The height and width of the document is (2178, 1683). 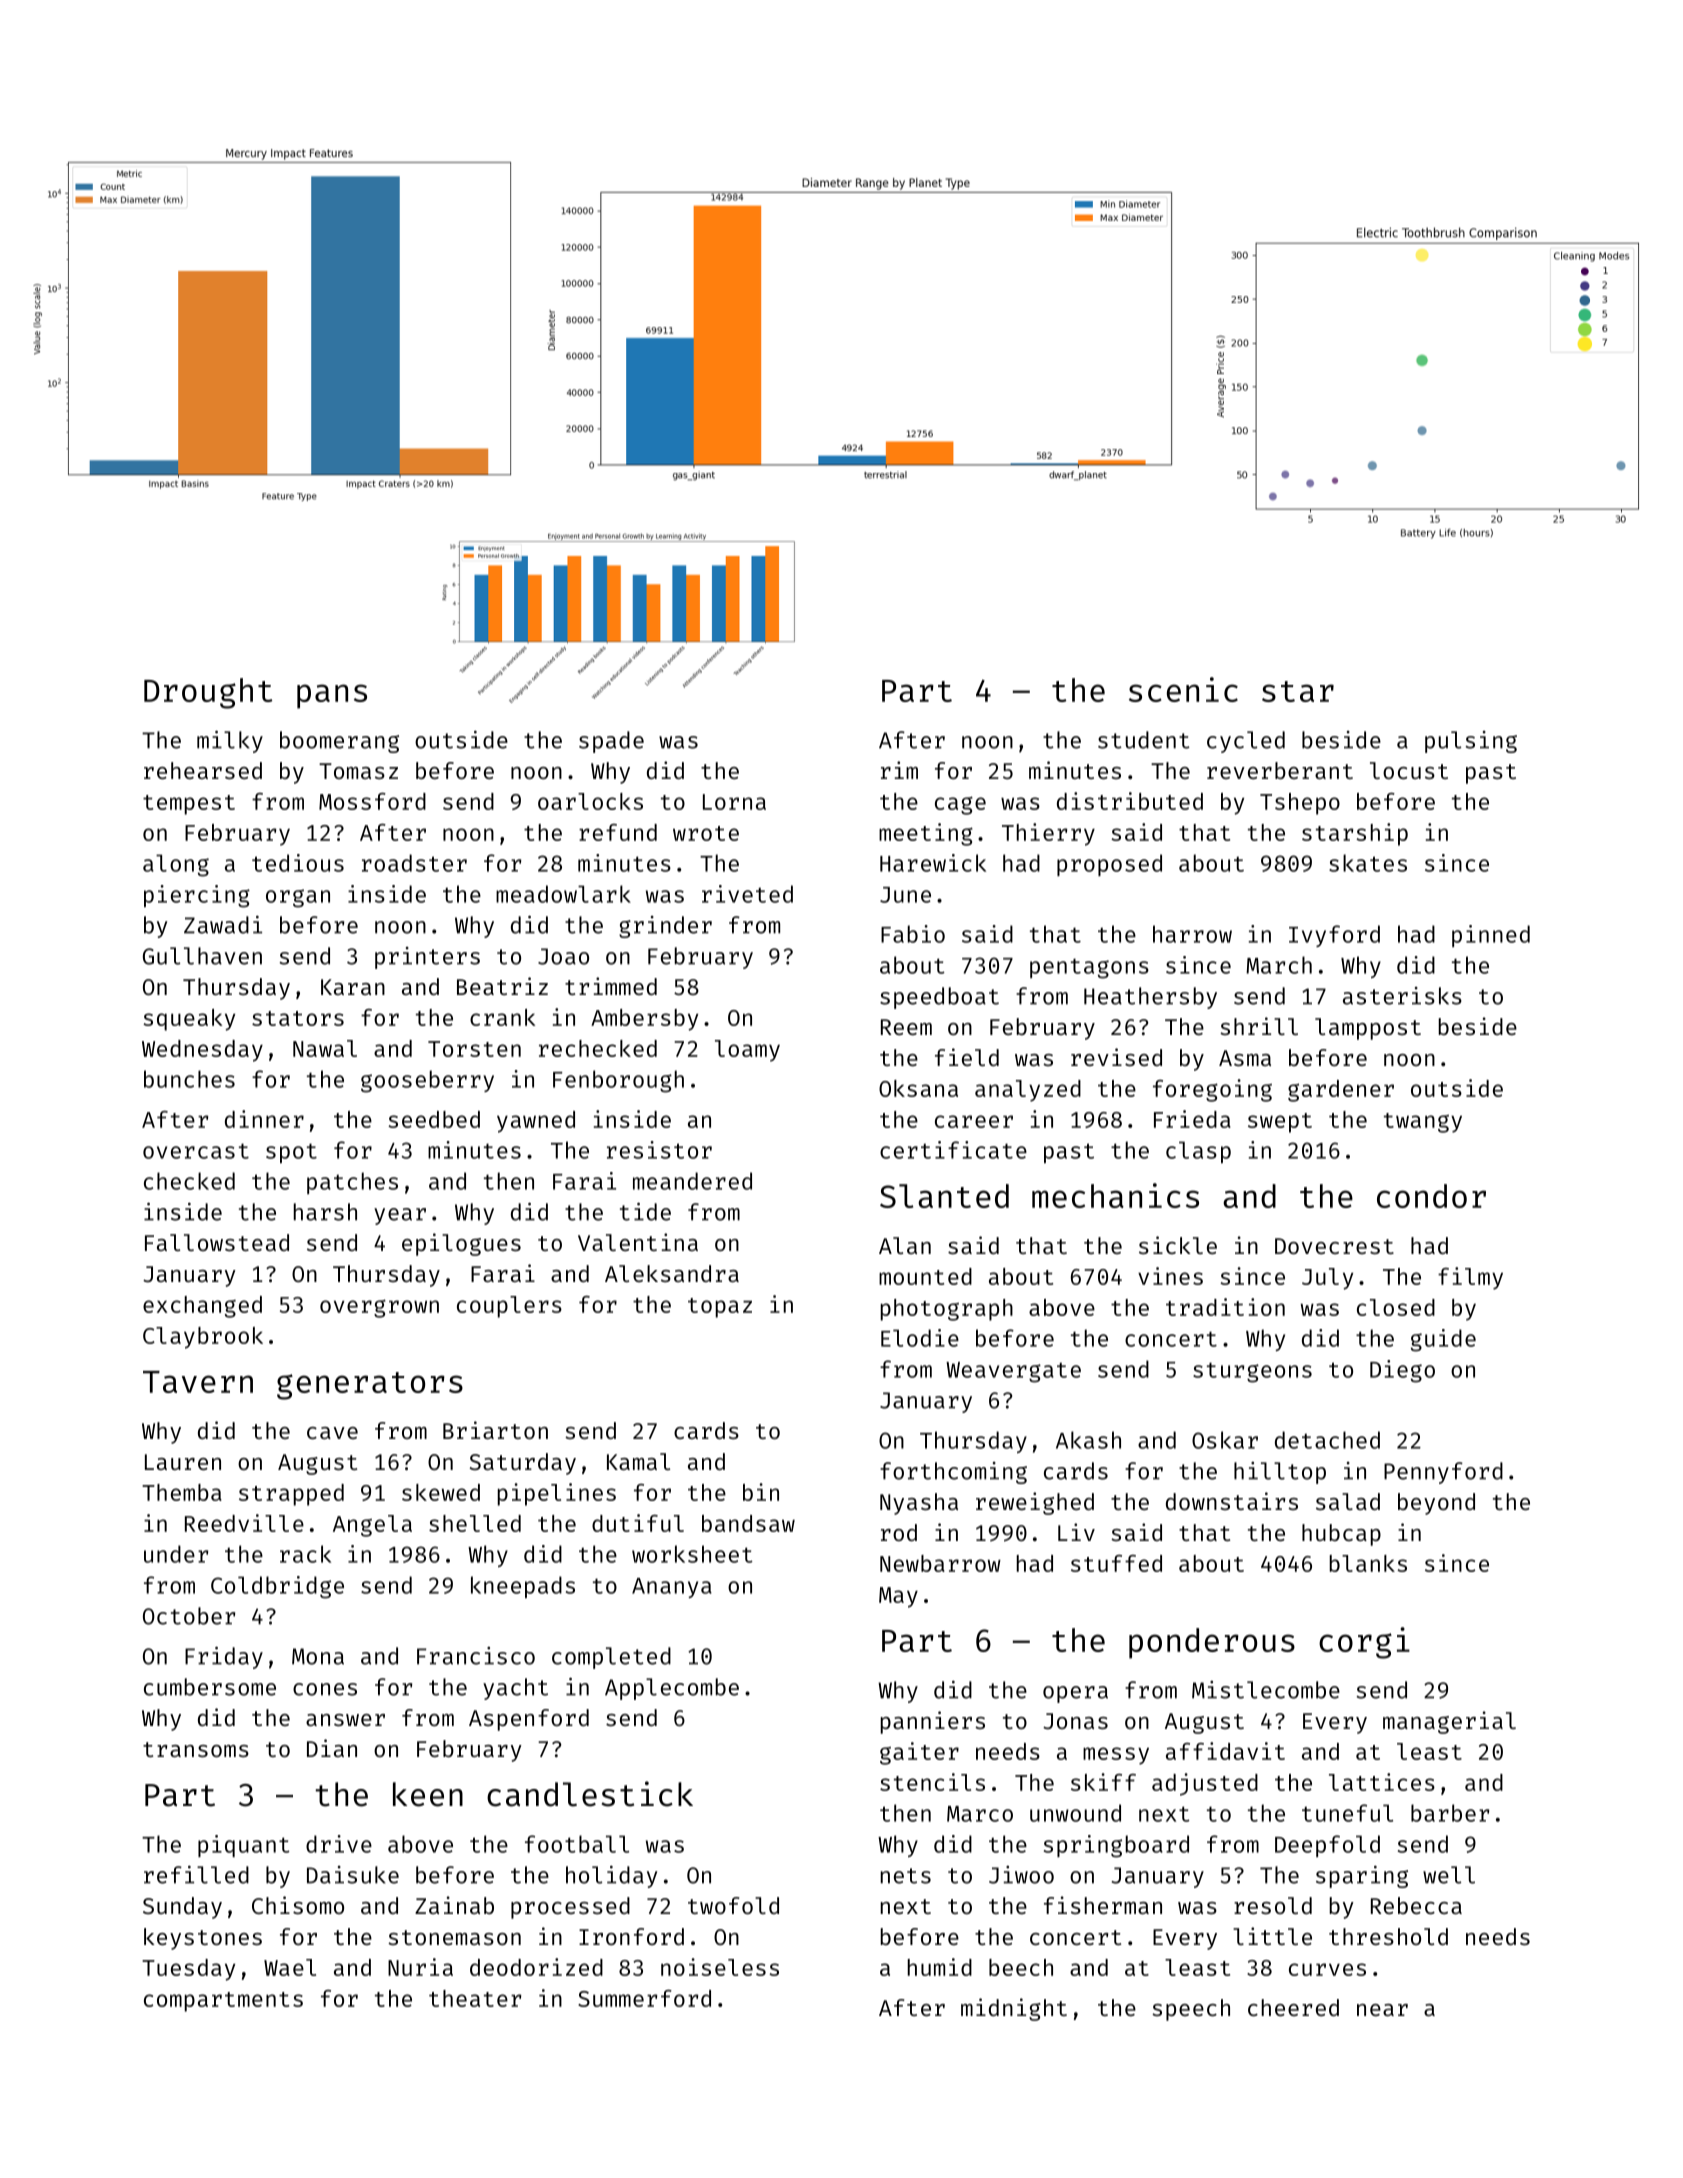 What do you see at coordinates (1198, 1152) in the document?
I see `clasp` at bounding box center [1198, 1152].
